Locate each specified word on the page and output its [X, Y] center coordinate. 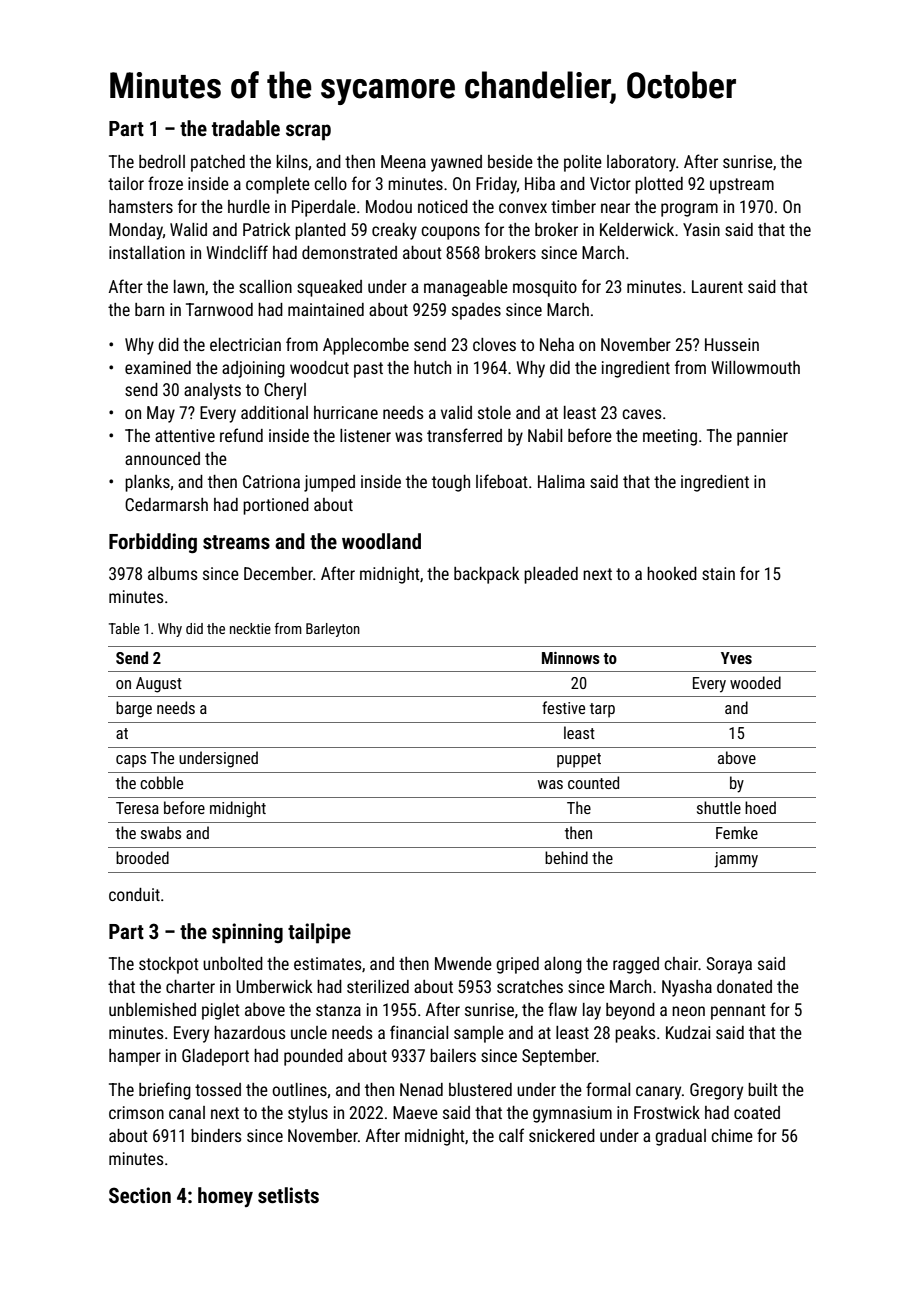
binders [216, 1135]
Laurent [717, 286]
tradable [246, 128]
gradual [680, 1137]
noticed [443, 206]
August [159, 685]
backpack [486, 575]
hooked [672, 573]
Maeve [415, 1112]
